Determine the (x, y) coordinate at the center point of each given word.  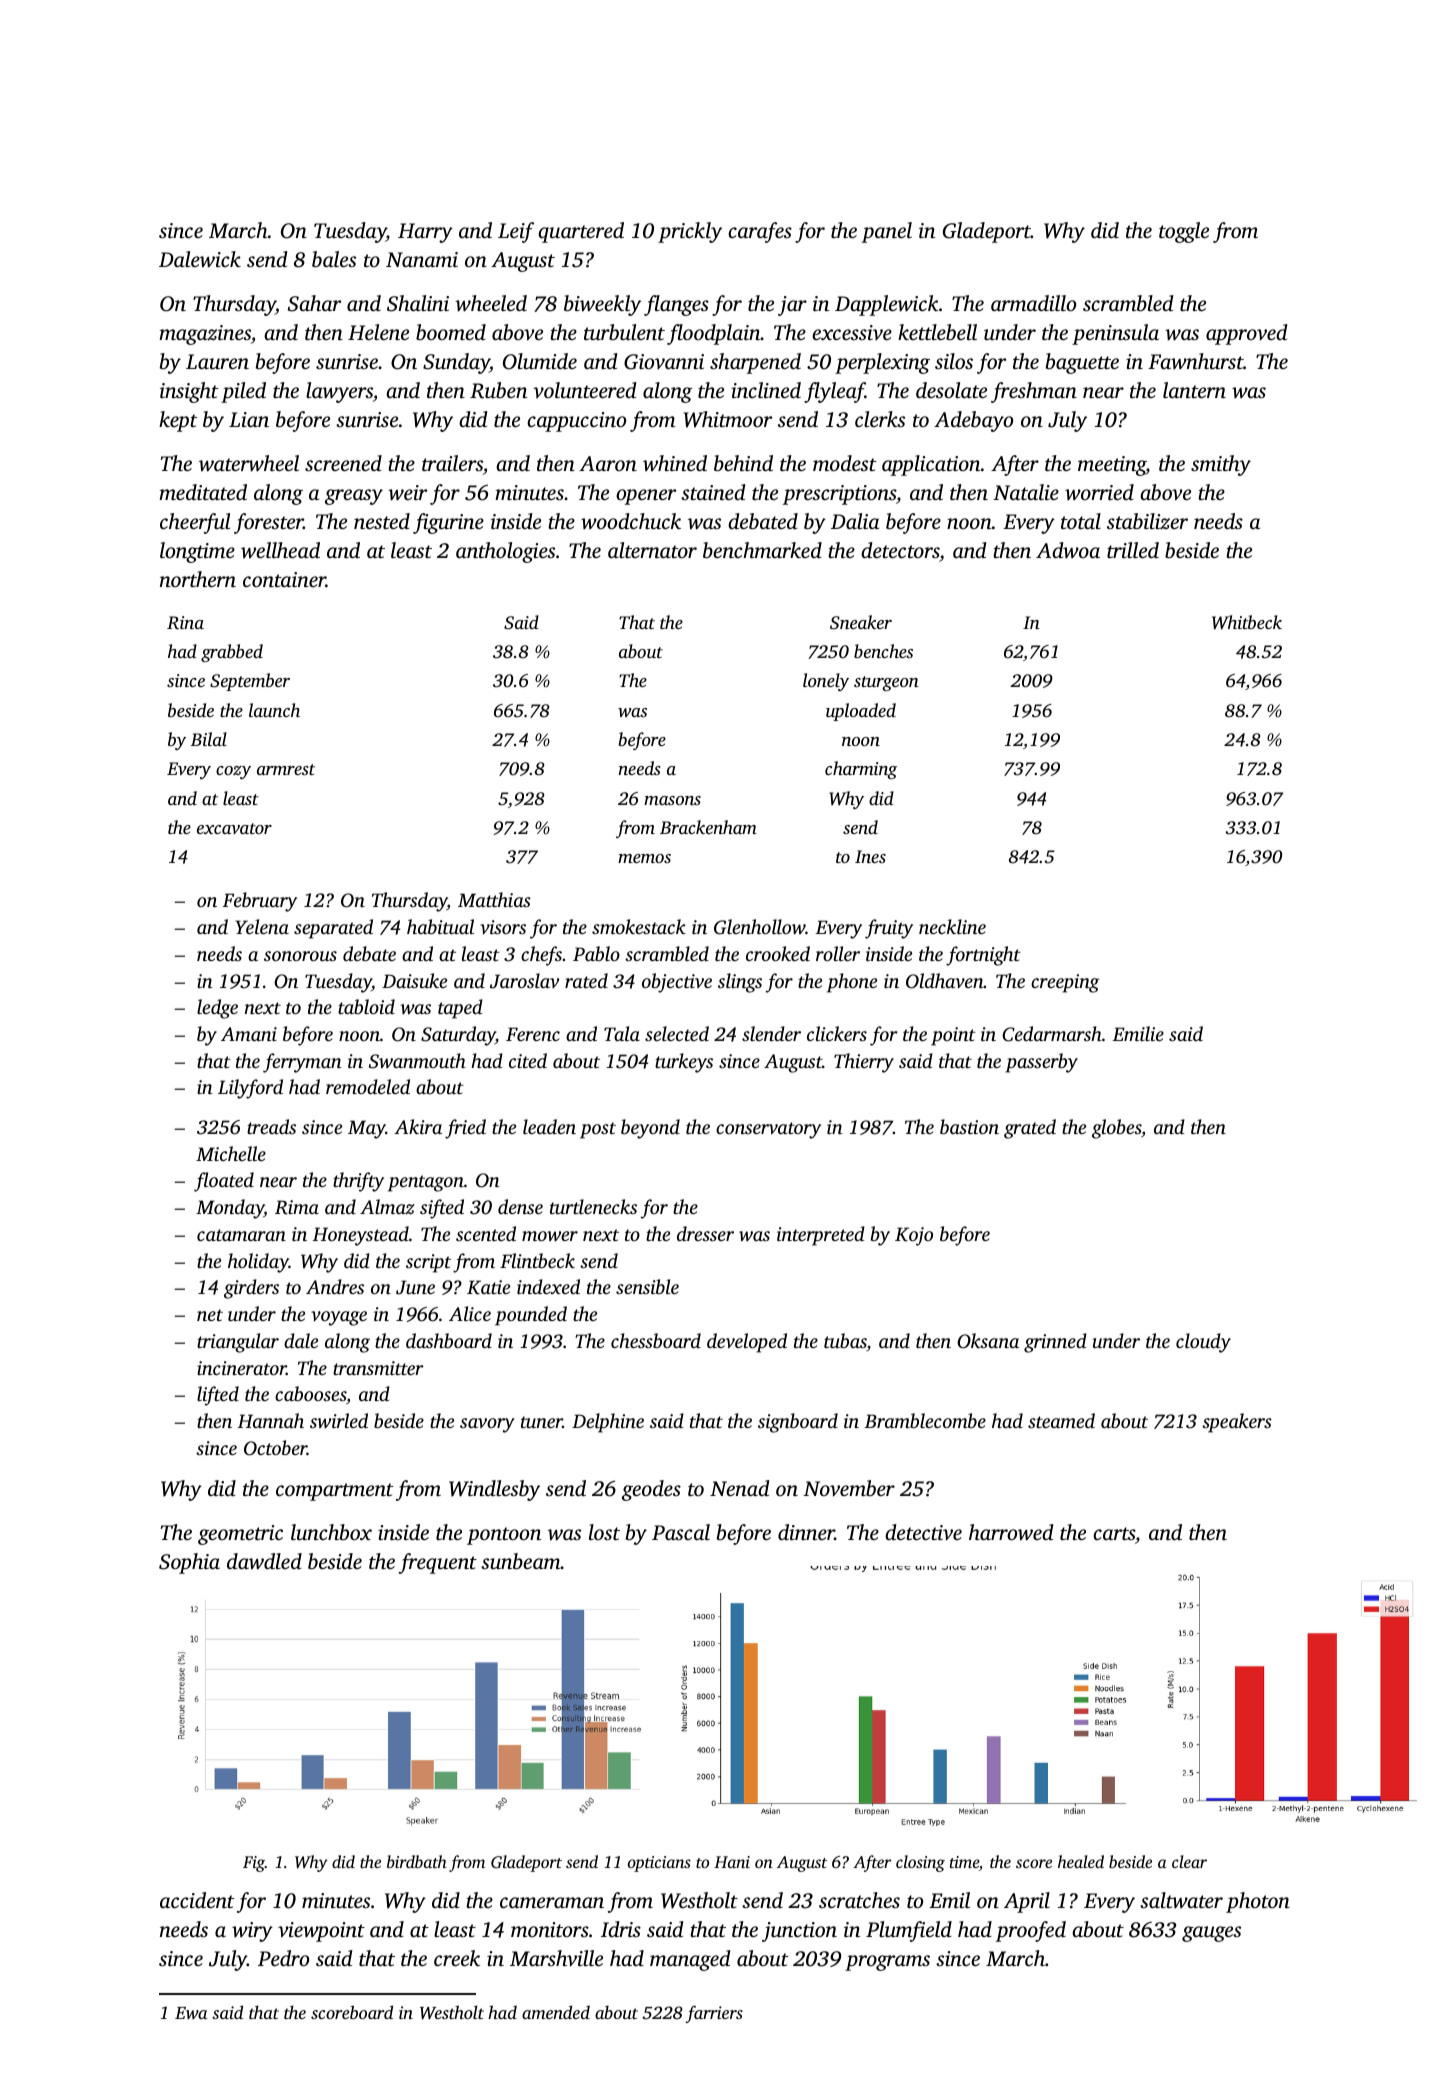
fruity (889, 929)
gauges (1211, 1934)
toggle (1184, 232)
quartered (581, 232)
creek (457, 1958)
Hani (732, 1862)
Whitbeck (1247, 622)
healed (1081, 1861)
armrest (286, 769)
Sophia (189, 1563)
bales (334, 259)
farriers (714, 2014)
